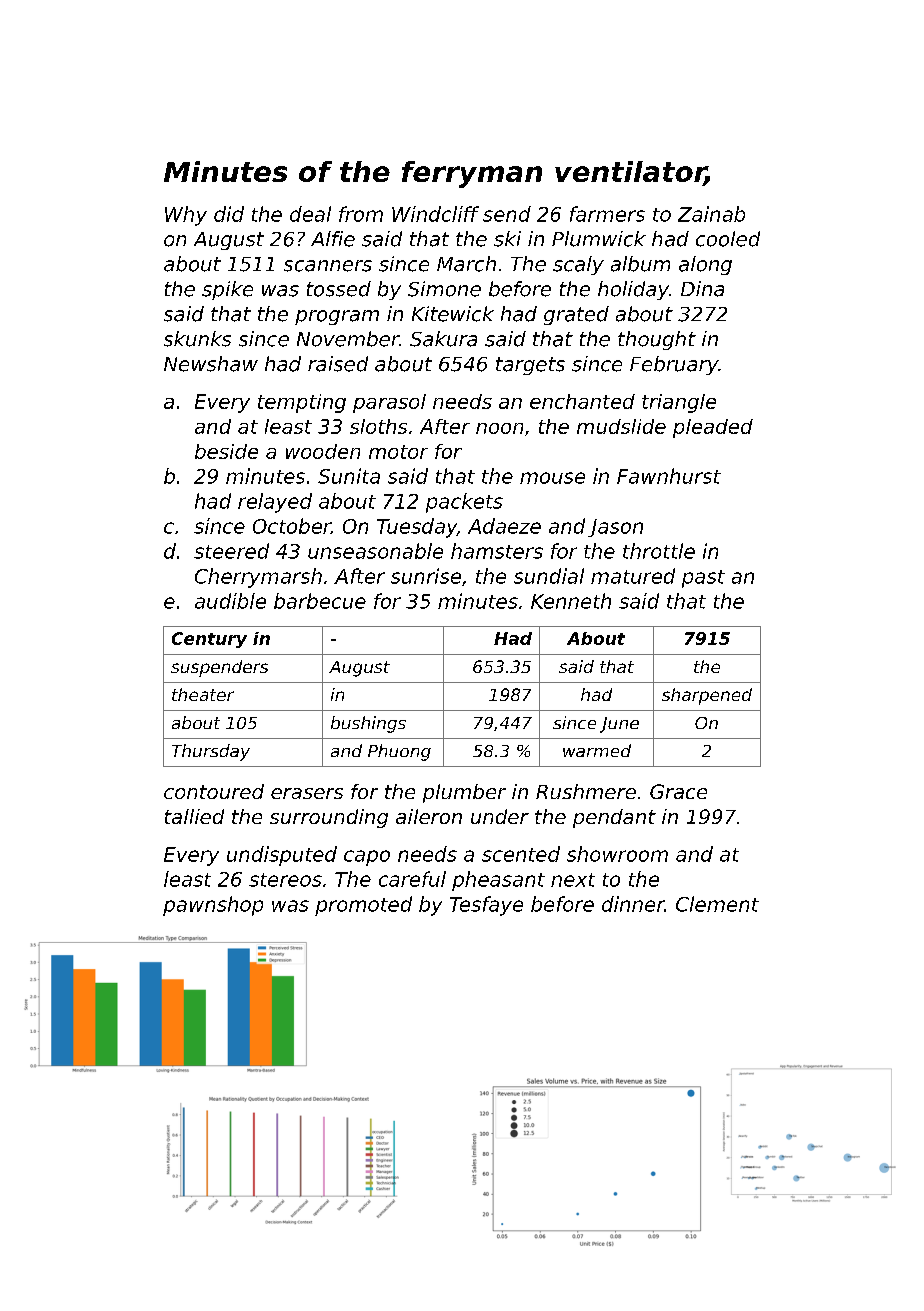  I want to click on matured, so click(633, 576).
